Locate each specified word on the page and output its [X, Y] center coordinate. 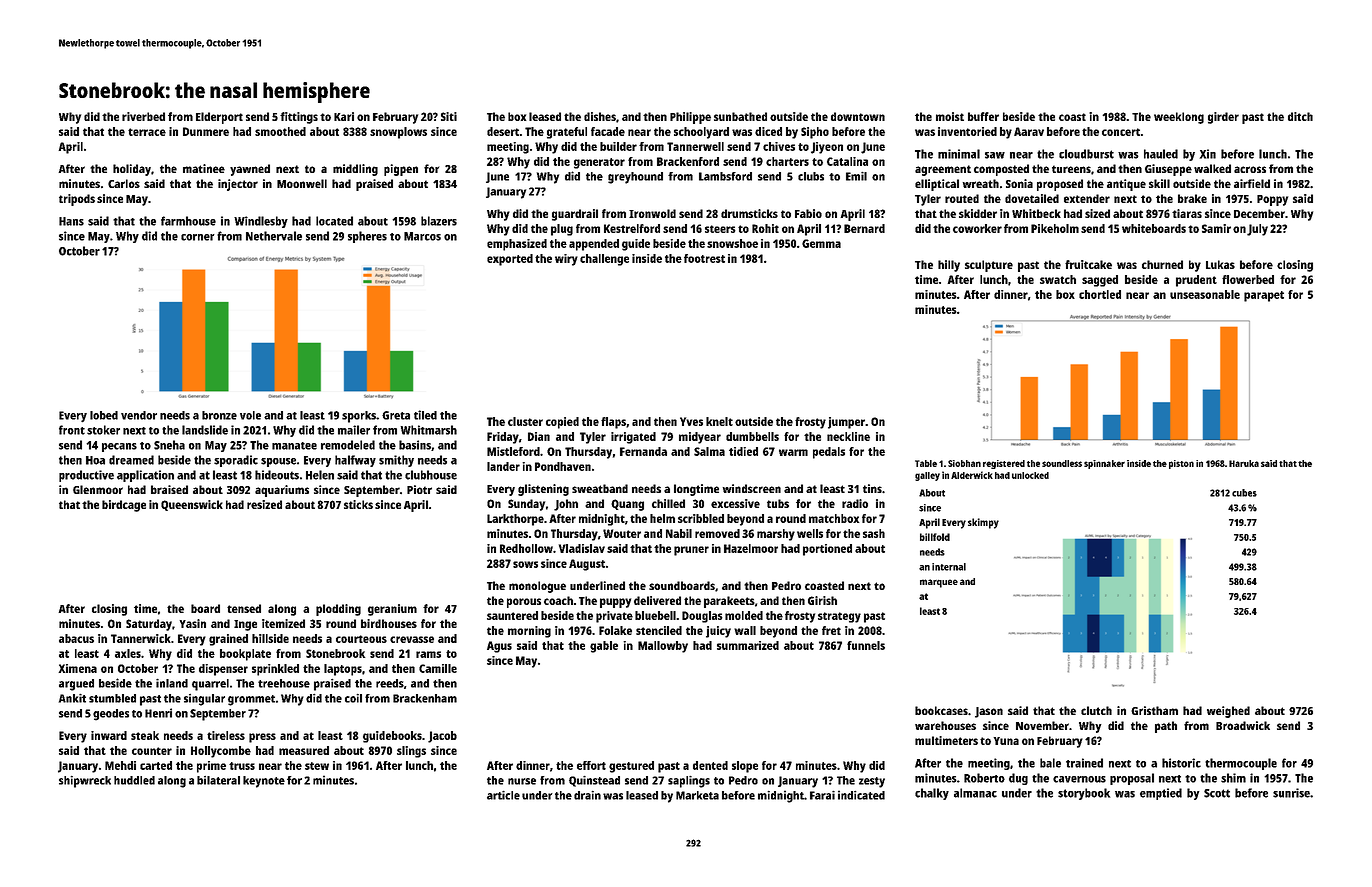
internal [949, 567]
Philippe [690, 118]
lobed [104, 415]
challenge [604, 260]
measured [304, 750]
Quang [627, 505]
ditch [1300, 116]
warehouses [945, 725]
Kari [344, 116]
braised [169, 489]
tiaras [1187, 213]
